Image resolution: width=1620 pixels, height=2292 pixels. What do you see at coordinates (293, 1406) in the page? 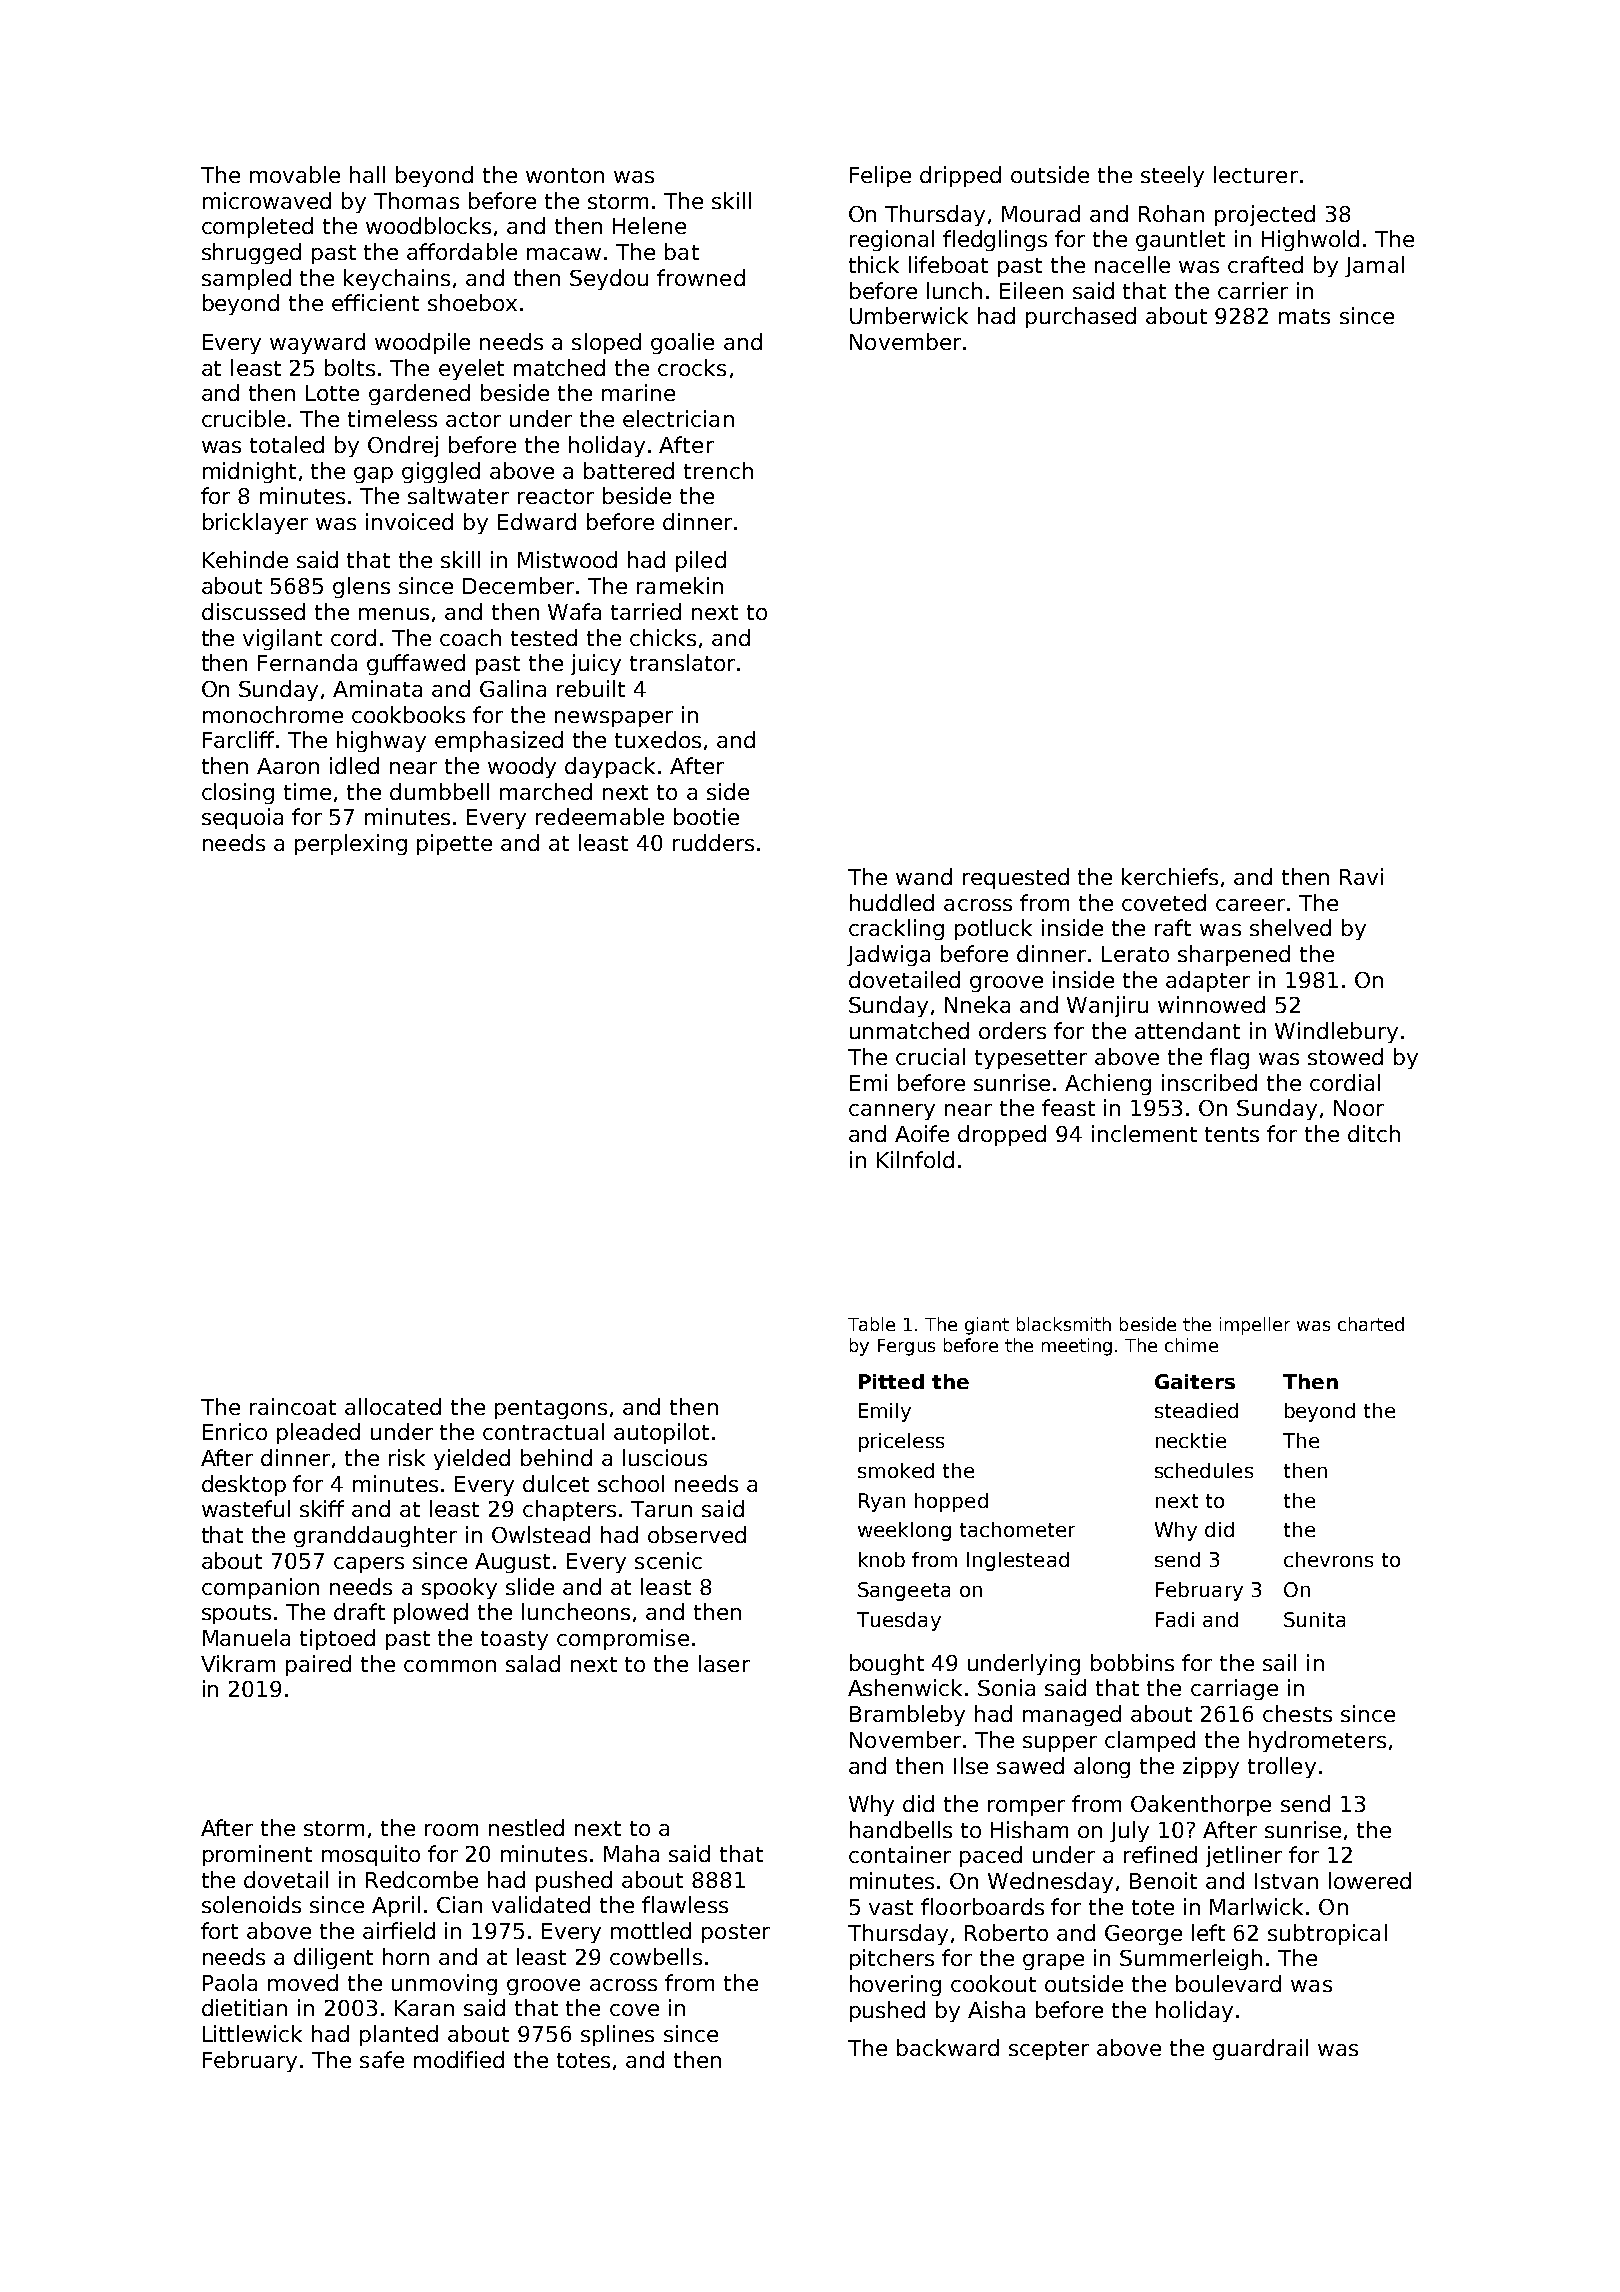
I see `raincoat` at bounding box center [293, 1406].
